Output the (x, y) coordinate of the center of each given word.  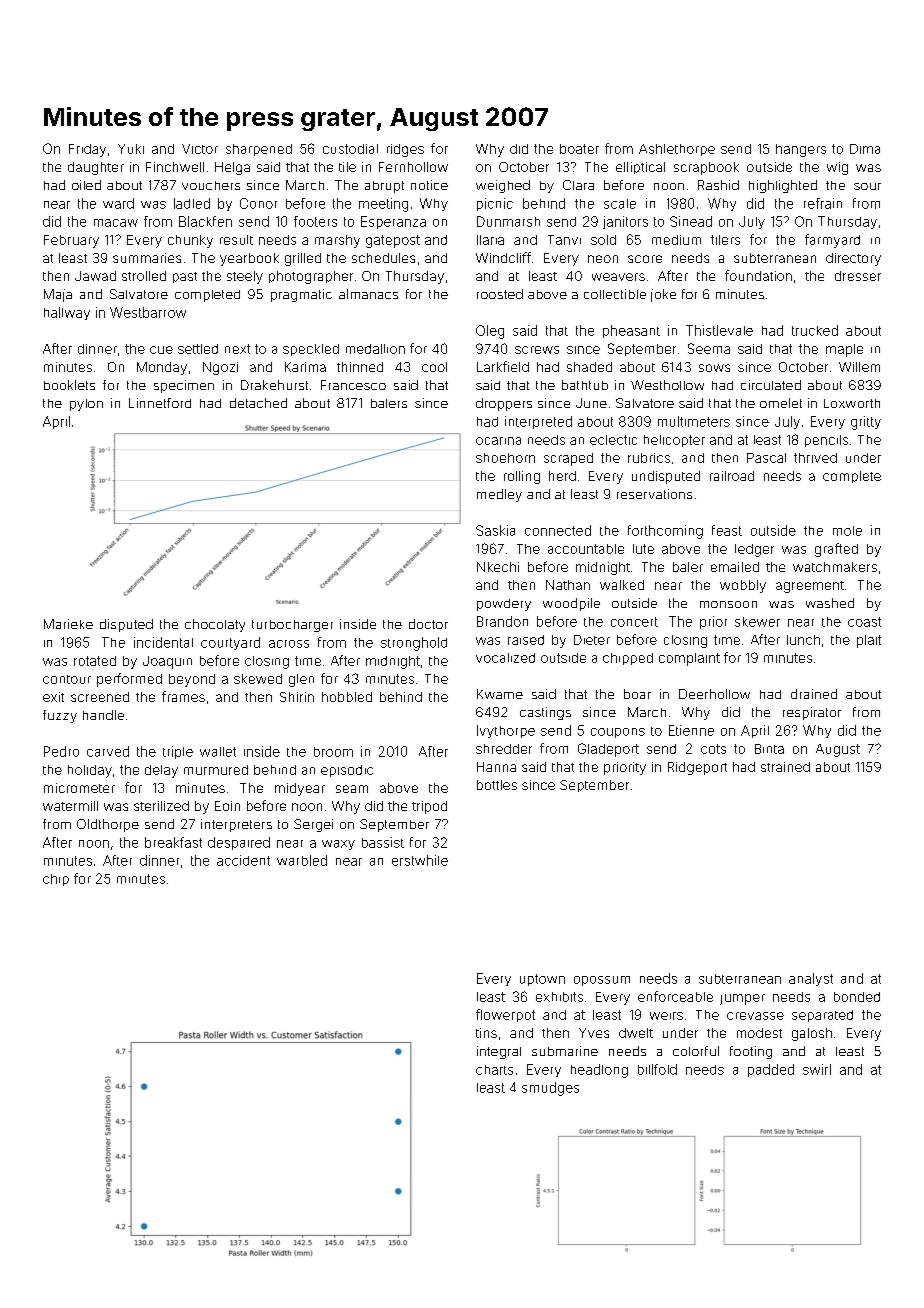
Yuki (131, 149)
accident (243, 860)
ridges (405, 150)
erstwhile (420, 860)
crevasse (755, 1016)
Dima (865, 149)
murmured (216, 770)
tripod (429, 807)
